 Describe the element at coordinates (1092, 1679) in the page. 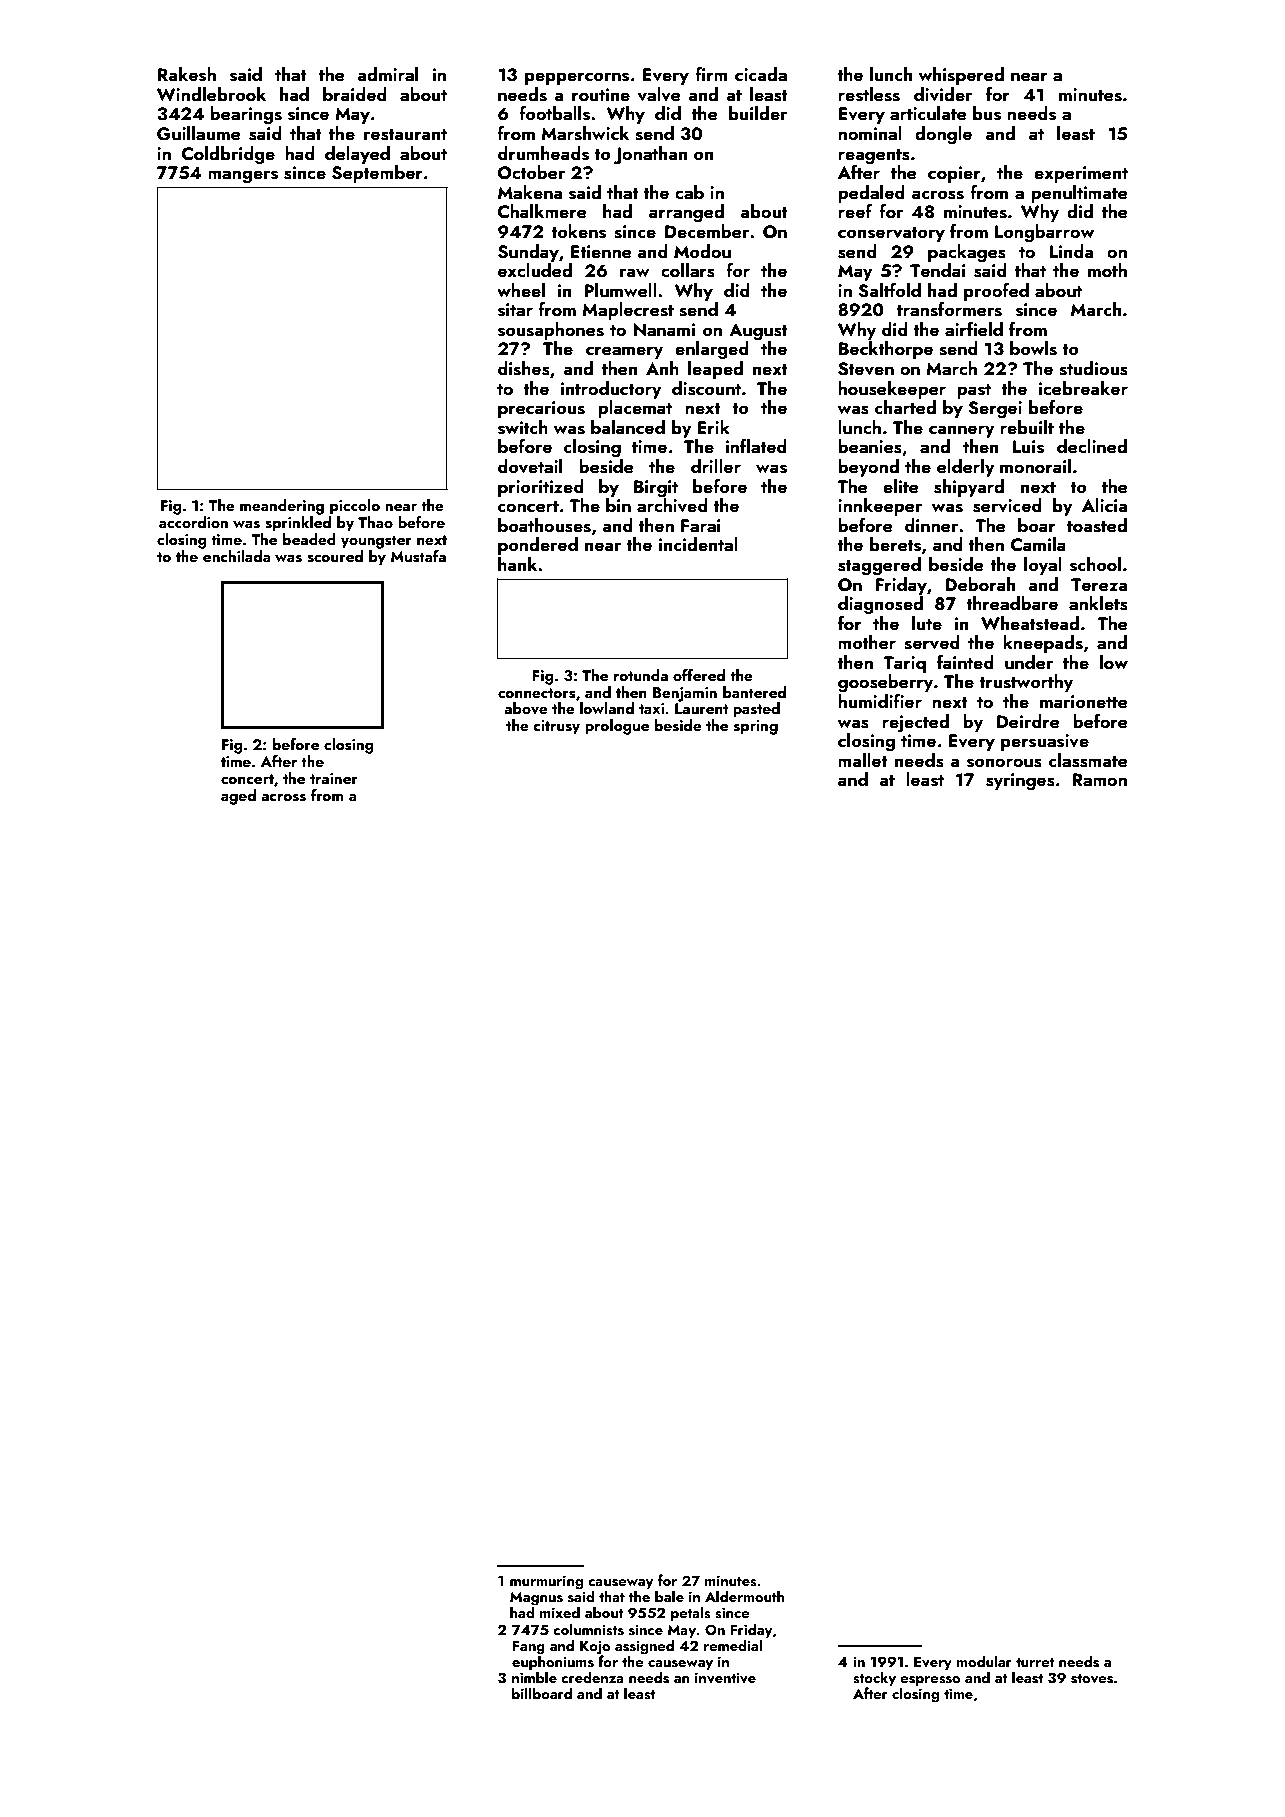

I see `stoves` at that location.
